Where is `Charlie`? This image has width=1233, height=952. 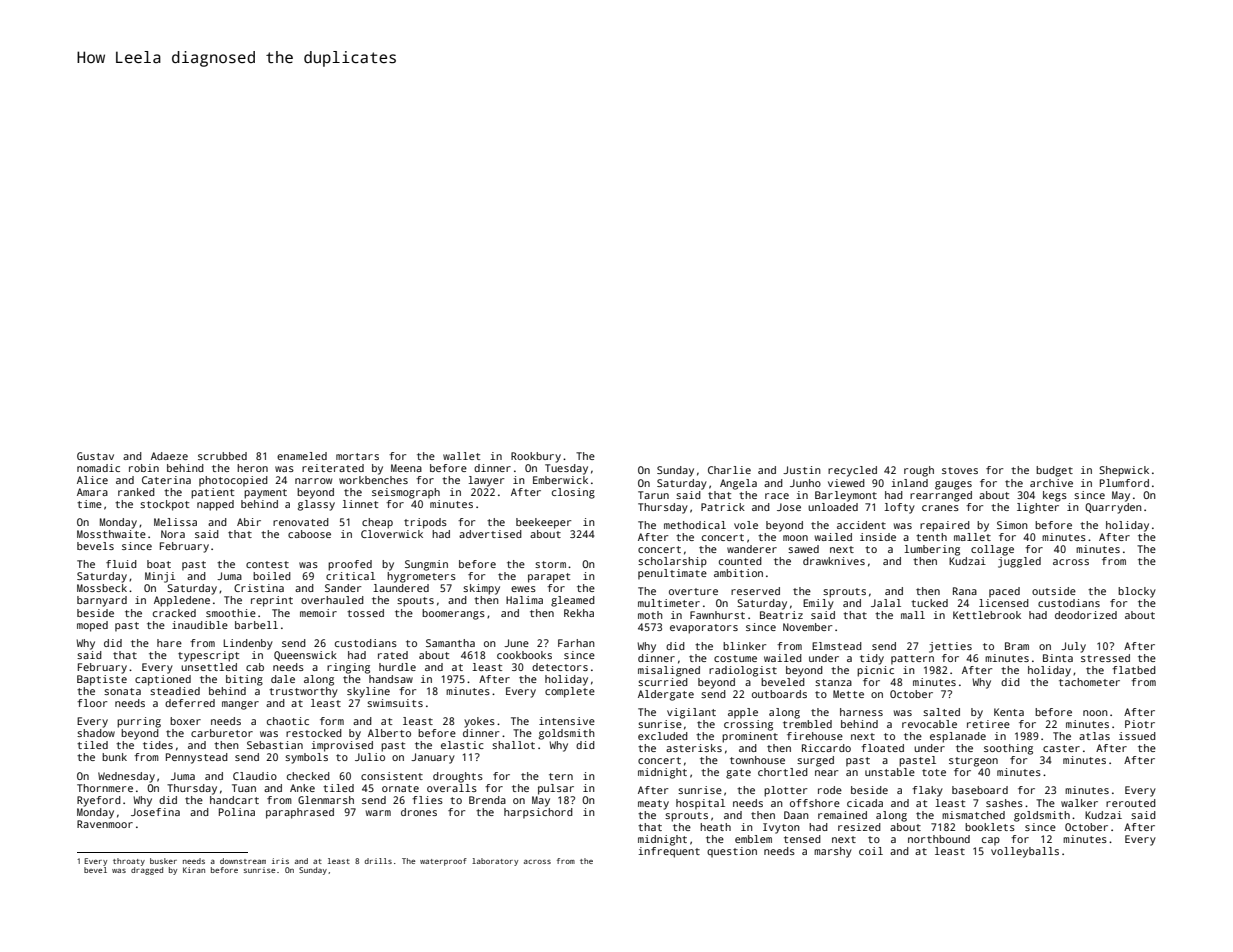 Charlie is located at coordinates (729, 470).
